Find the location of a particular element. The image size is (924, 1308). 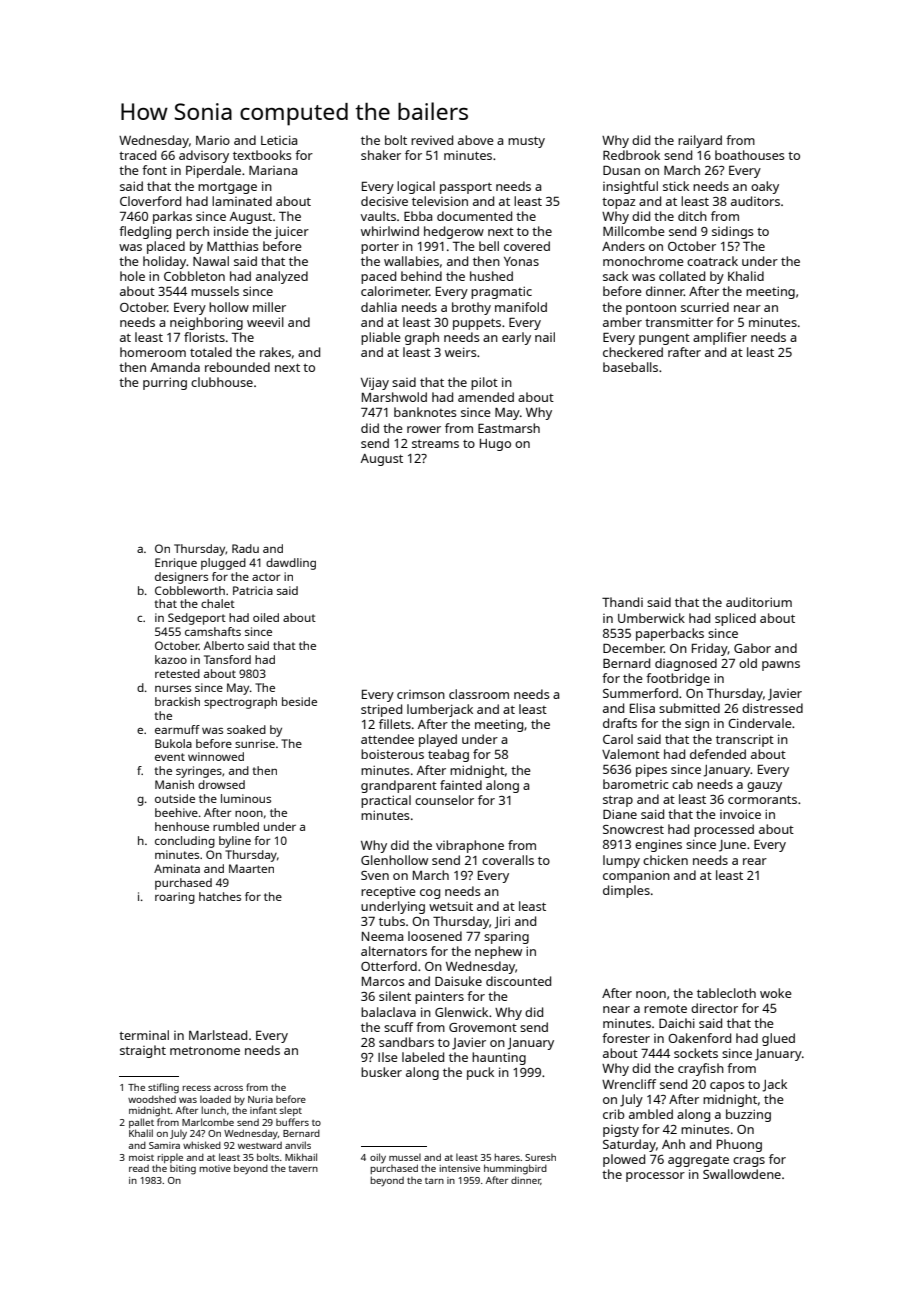

musty is located at coordinates (526, 142).
